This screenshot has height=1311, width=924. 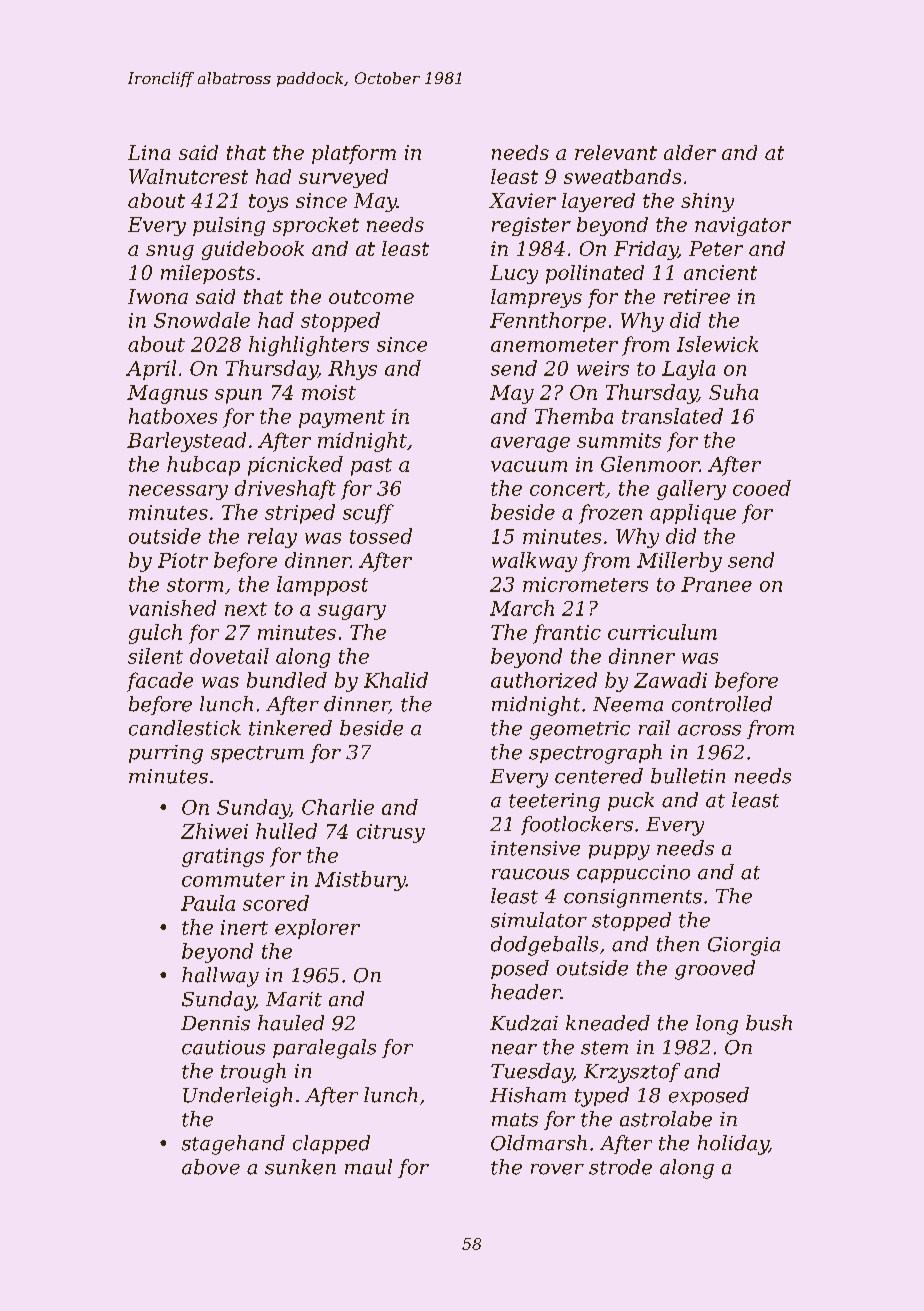 I want to click on Lucy, so click(x=514, y=274).
